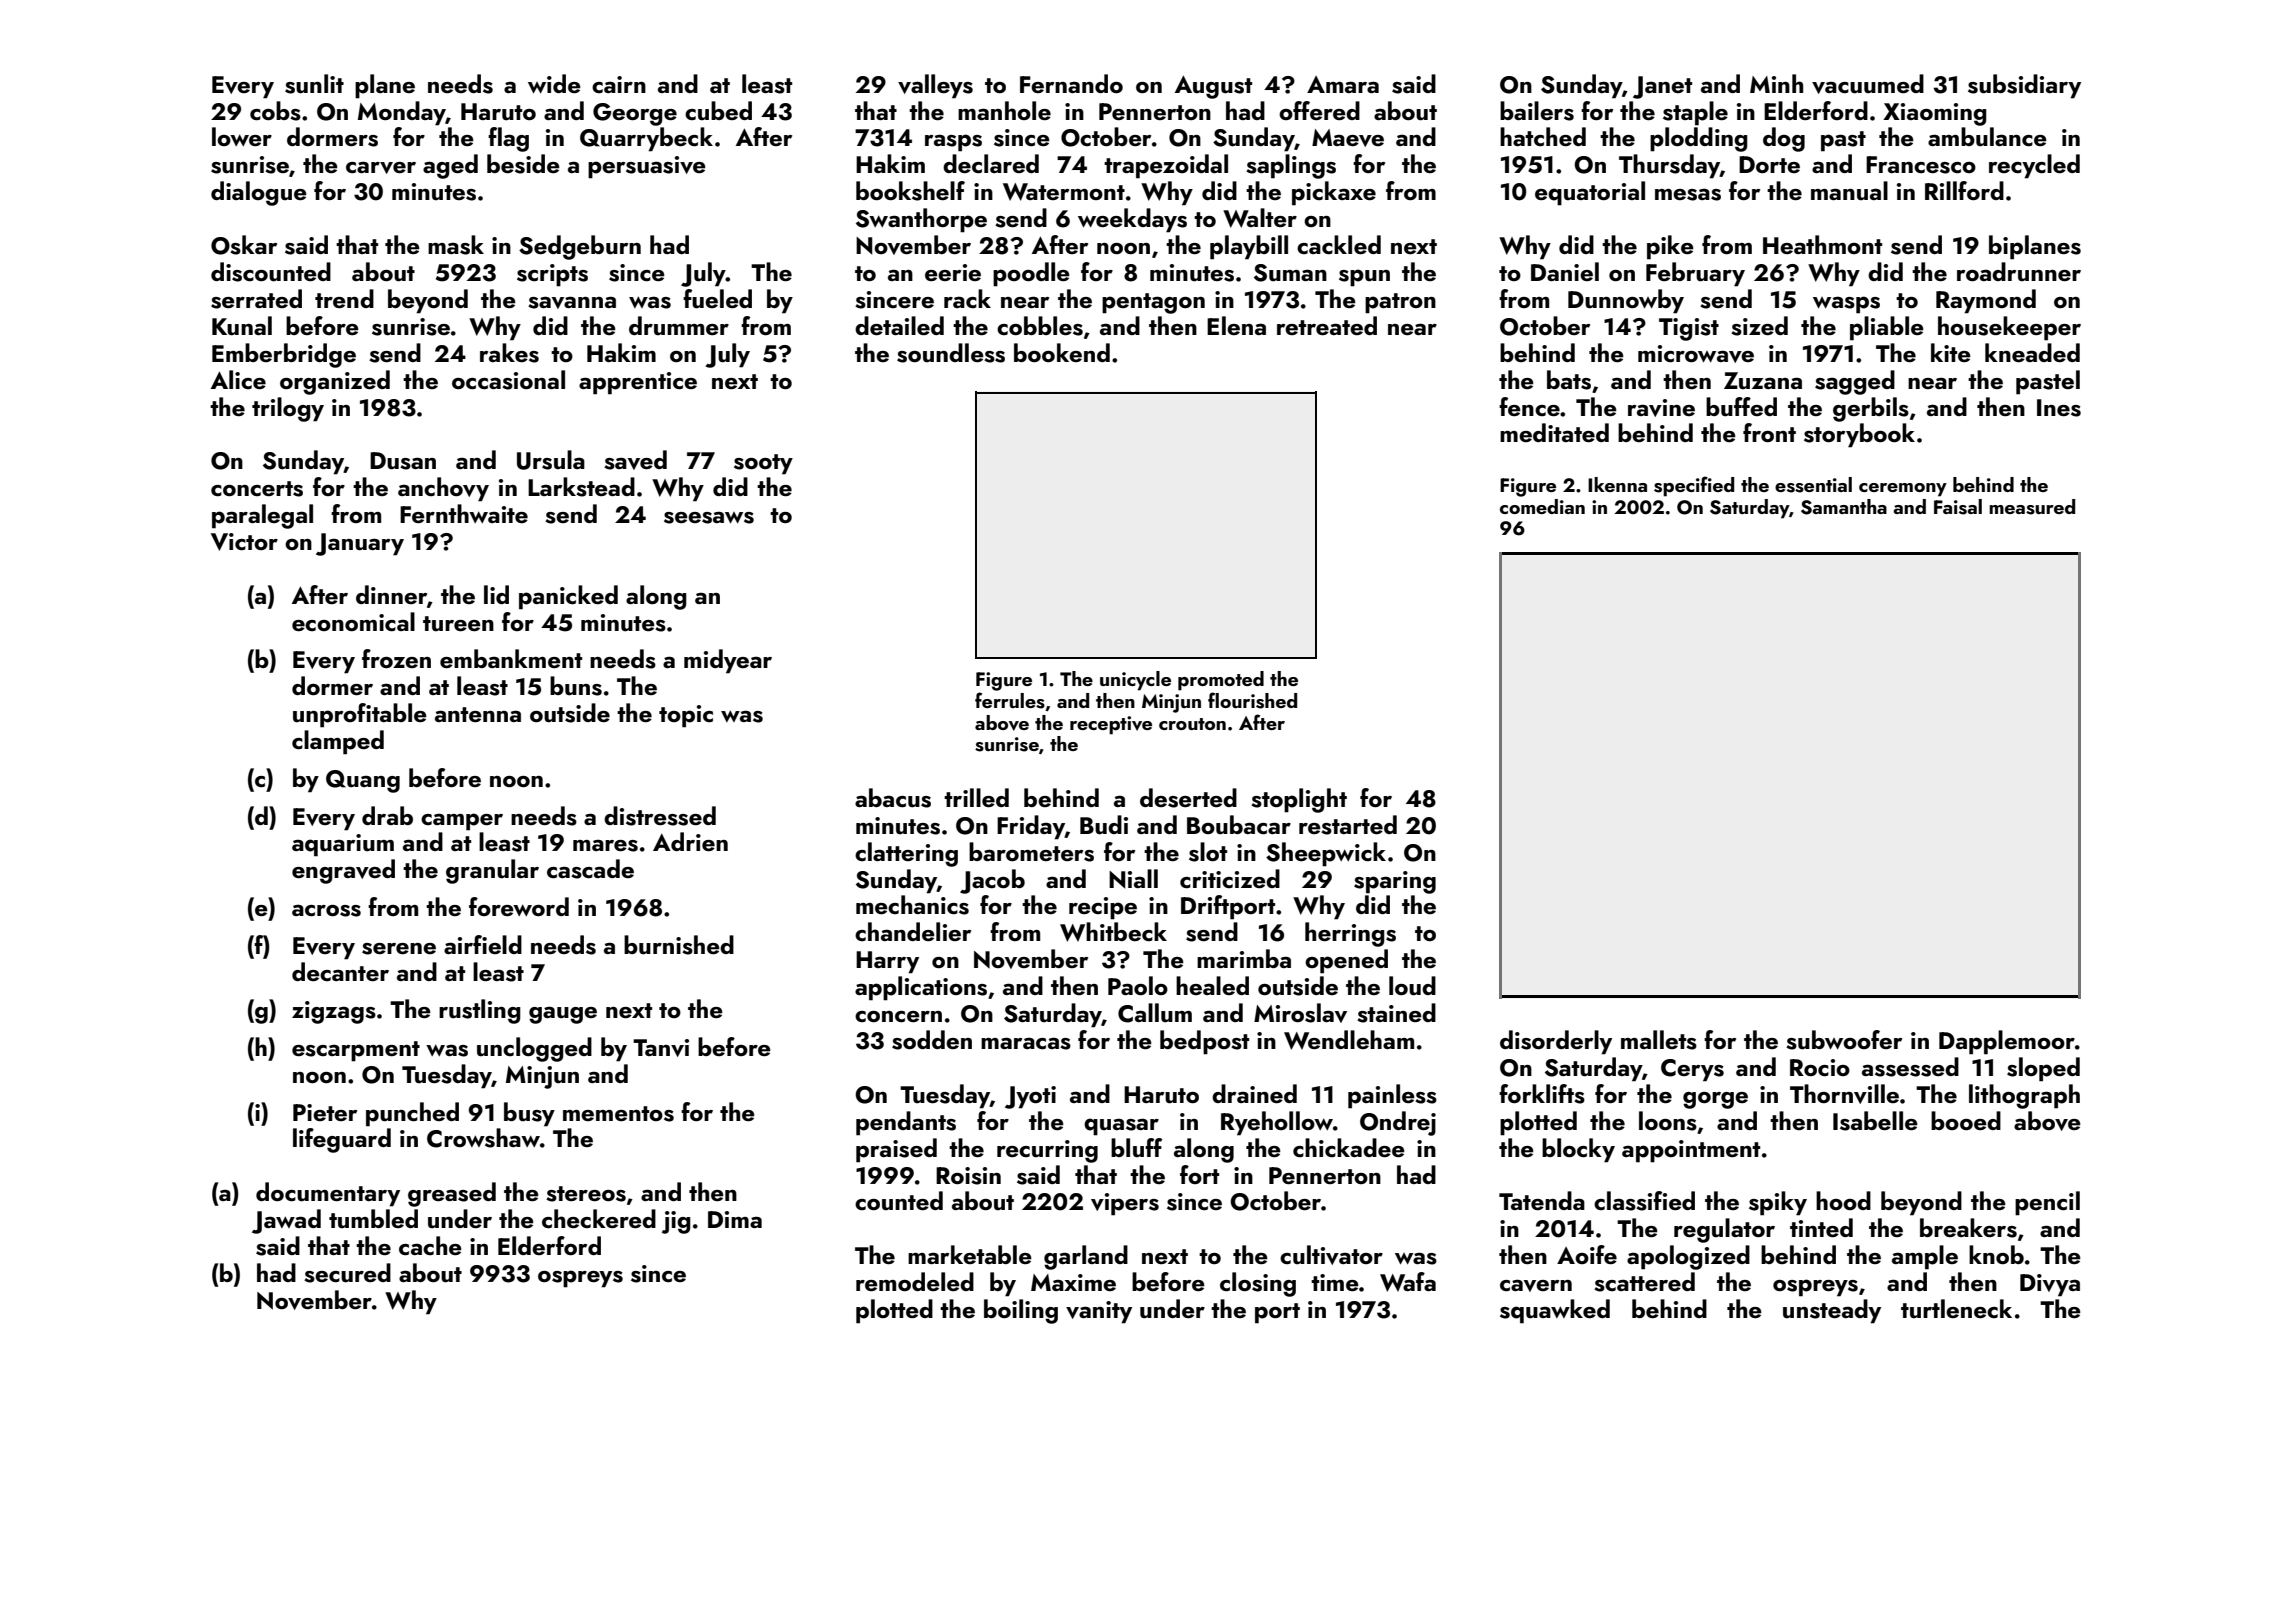 This document has height=1620, width=2292. Describe the element at coordinates (1221, 681) in the document. I see `promoted` at that location.
